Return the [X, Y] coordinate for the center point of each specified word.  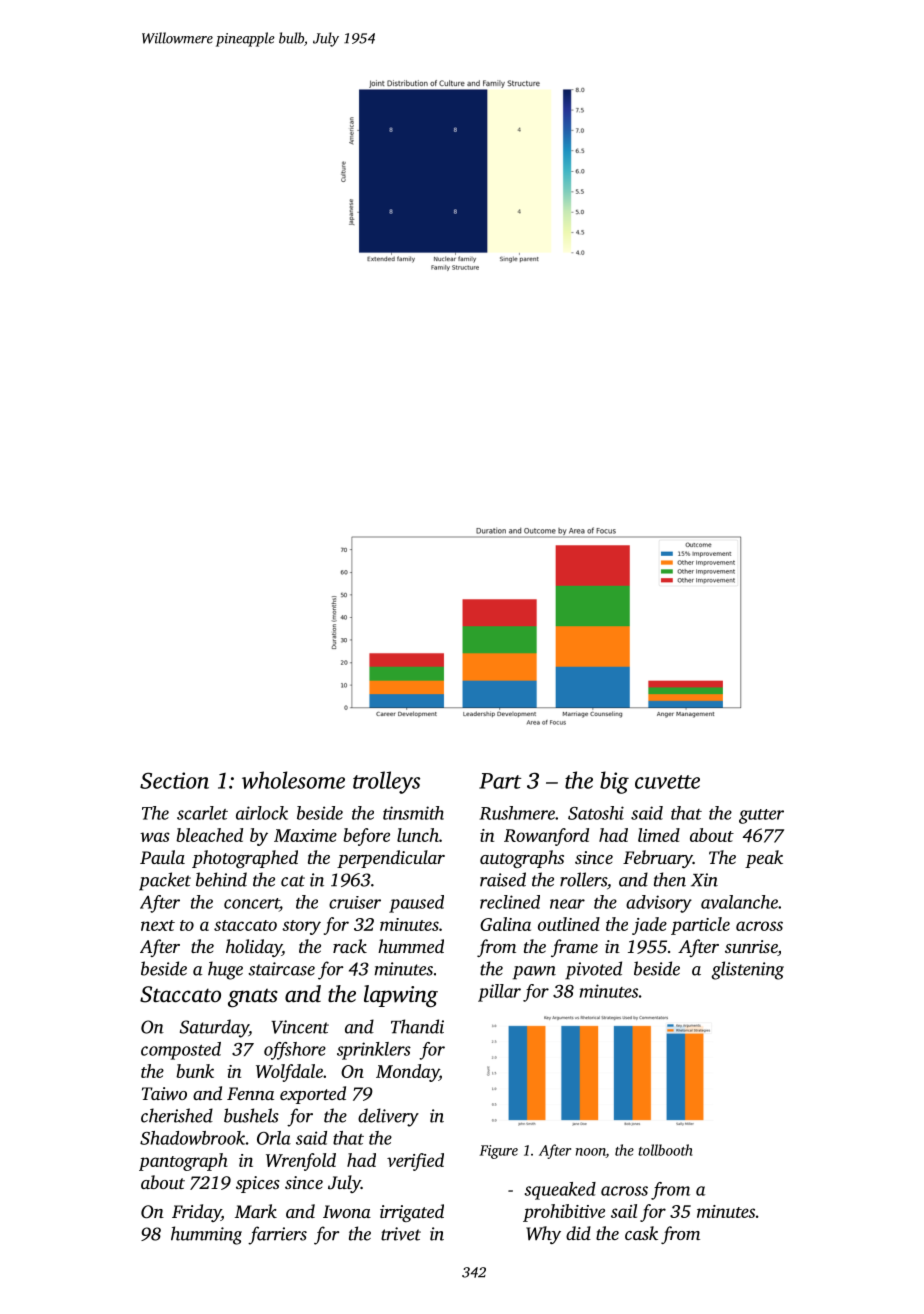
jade [649, 926]
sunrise [751, 948]
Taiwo [164, 1093]
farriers [277, 1235]
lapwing [401, 996]
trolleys [386, 782]
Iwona [347, 1211]
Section [174, 780]
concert [252, 904]
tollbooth [665, 1150]
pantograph [183, 1162]
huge [225, 970]
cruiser [355, 902]
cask [641, 1233]
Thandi [417, 1026]
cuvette [667, 782]
